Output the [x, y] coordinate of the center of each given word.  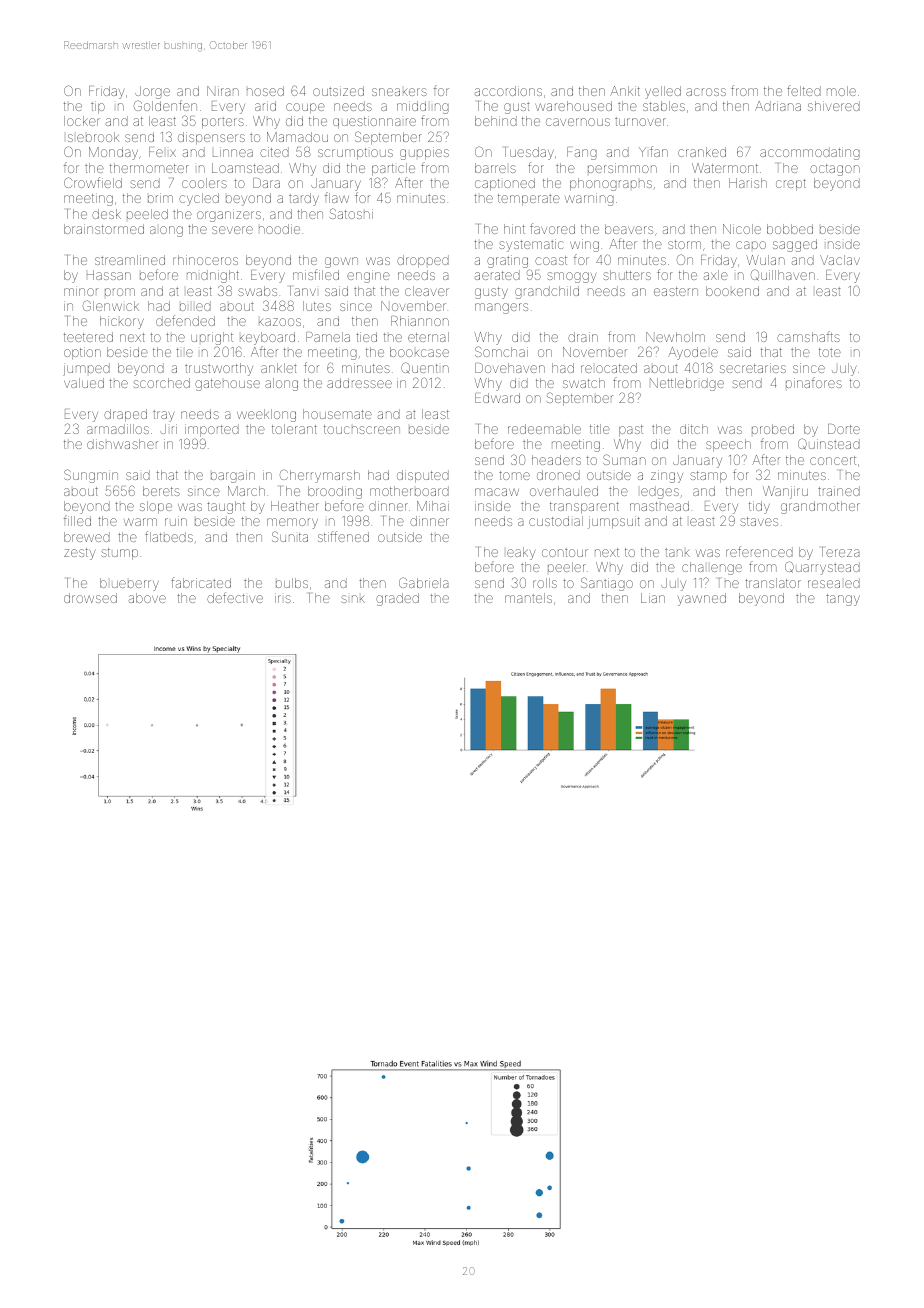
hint [514, 229]
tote [830, 352]
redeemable [544, 429]
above [147, 598]
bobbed [790, 229]
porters [223, 123]
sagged [795, 245]
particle [393, 169]
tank [677, 552]
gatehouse [227, 385]
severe [232, 230]
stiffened [343, 536]
